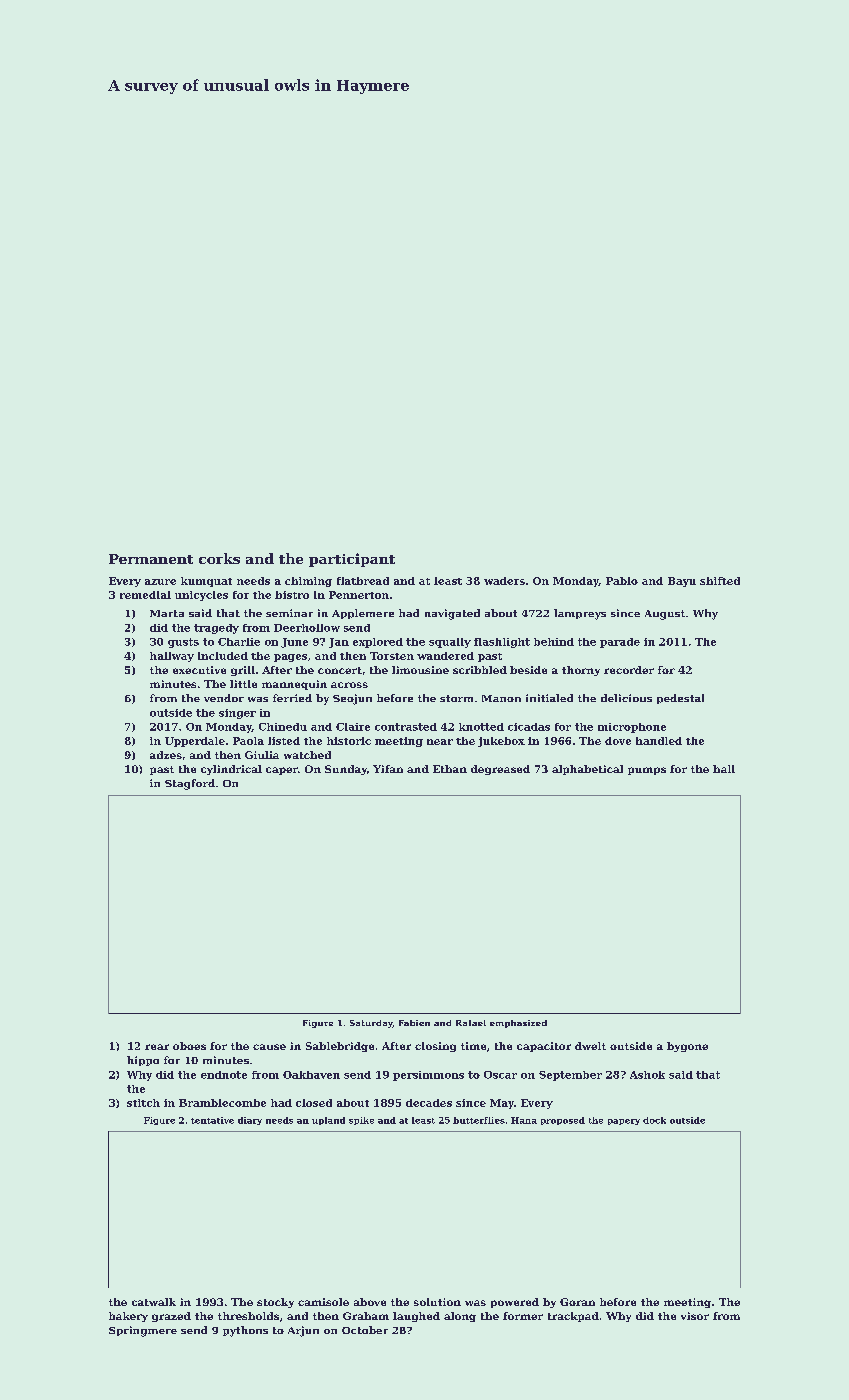 This screenshot has height=1400, width=849. Describe the element at coordinates (248, 1316) in the screenshot. I see `thresholds` at that location.
